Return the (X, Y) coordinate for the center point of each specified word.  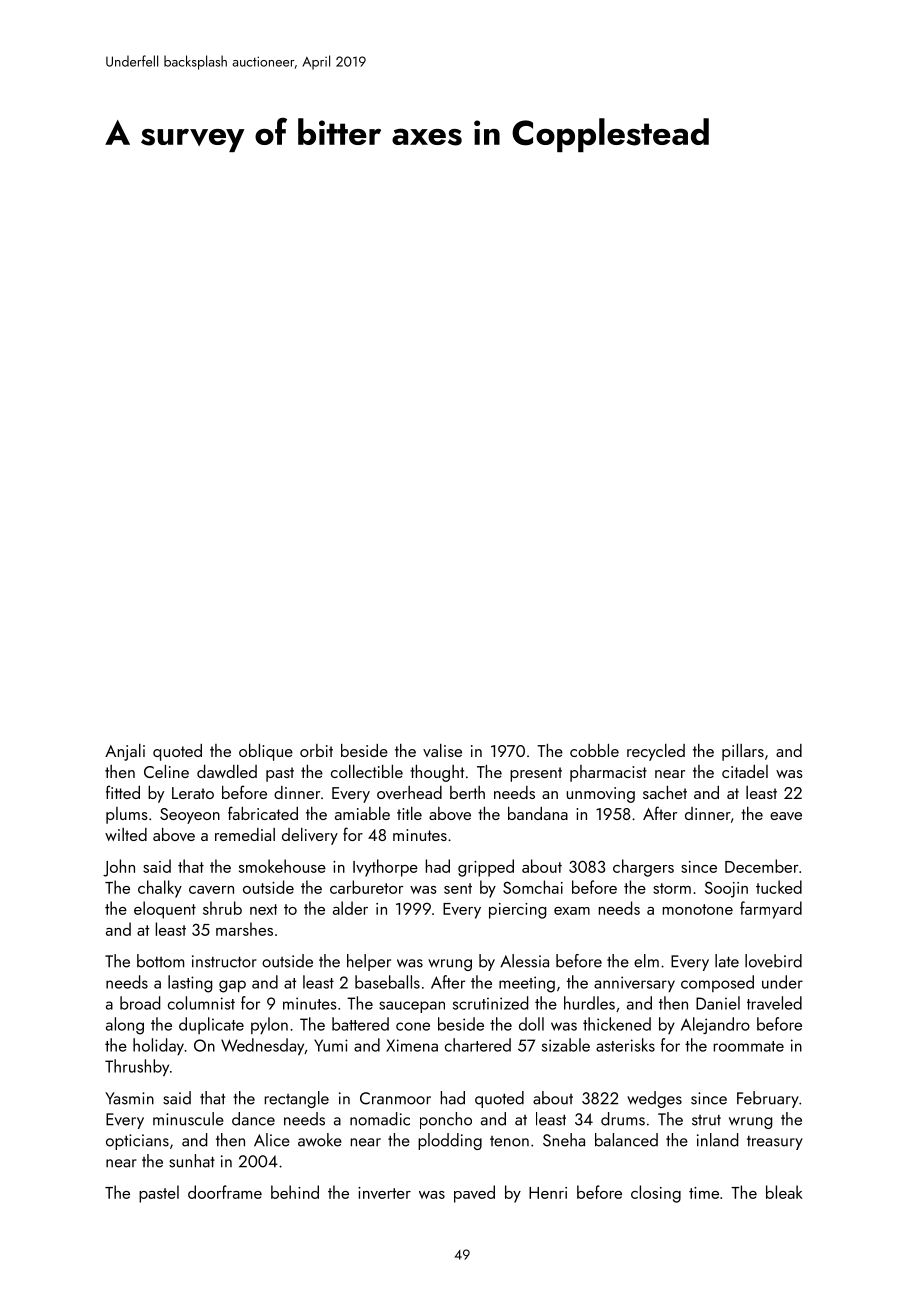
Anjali (125, 752)
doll (531, 1024)
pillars (743, 752)
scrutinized (490, 1003)
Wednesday (262, 1046)
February (768, 1099)
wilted (126, 834)
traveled (774, 1003)
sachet (665, 792)
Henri (548, 1193)
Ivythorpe (385, 868)
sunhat (192, 1161)
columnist (201, 1003)
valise (442, 750)
